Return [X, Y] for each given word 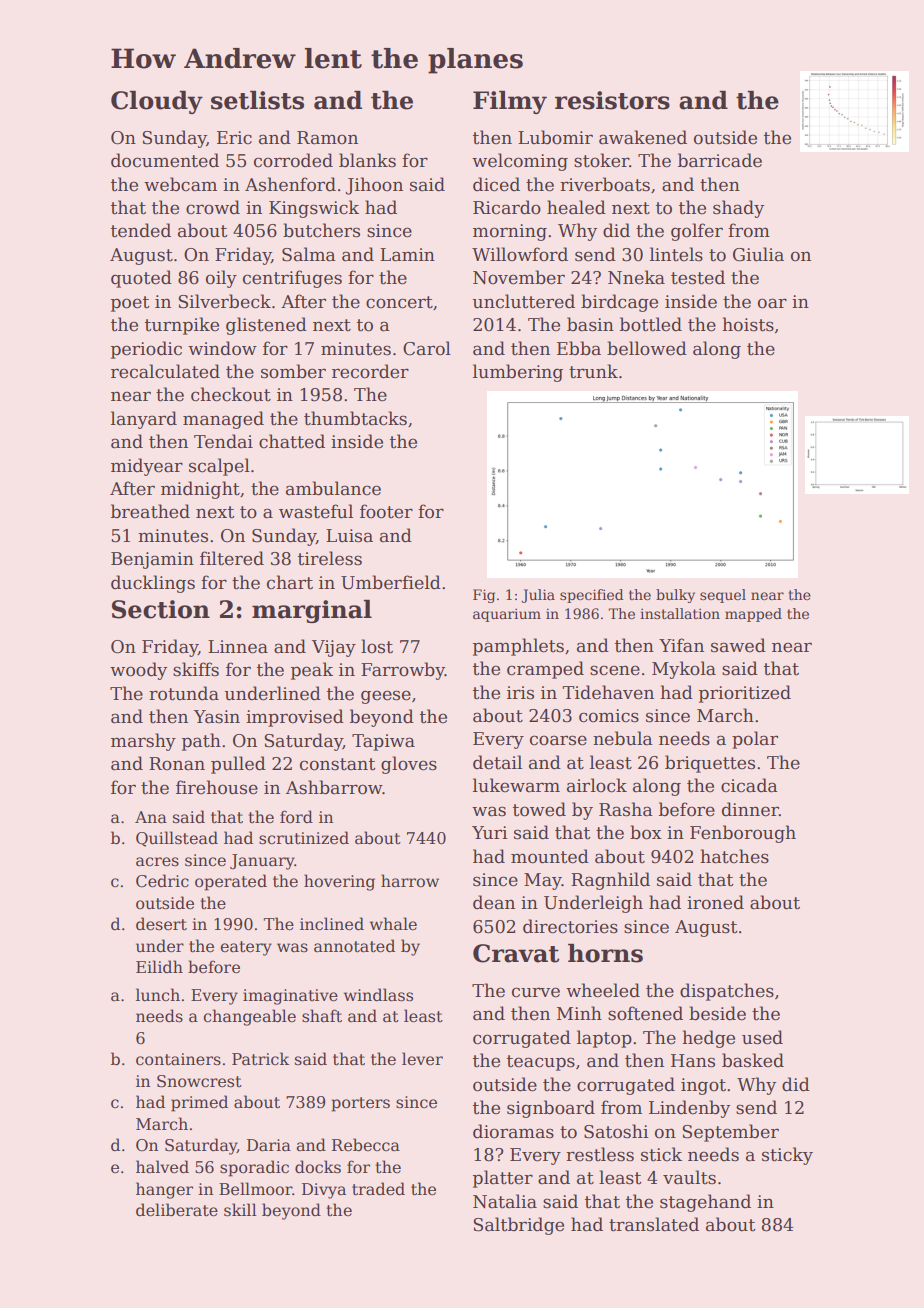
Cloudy [157, 102]
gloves [409, 765]
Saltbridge [518, 1226]
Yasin [217, 717]
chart [290, 582]
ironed [715, 902]
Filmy [510, 102]
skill [240, 1210]
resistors [612, 100]
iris [520, 693]
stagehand [705, 1203]
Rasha [626, 809]
